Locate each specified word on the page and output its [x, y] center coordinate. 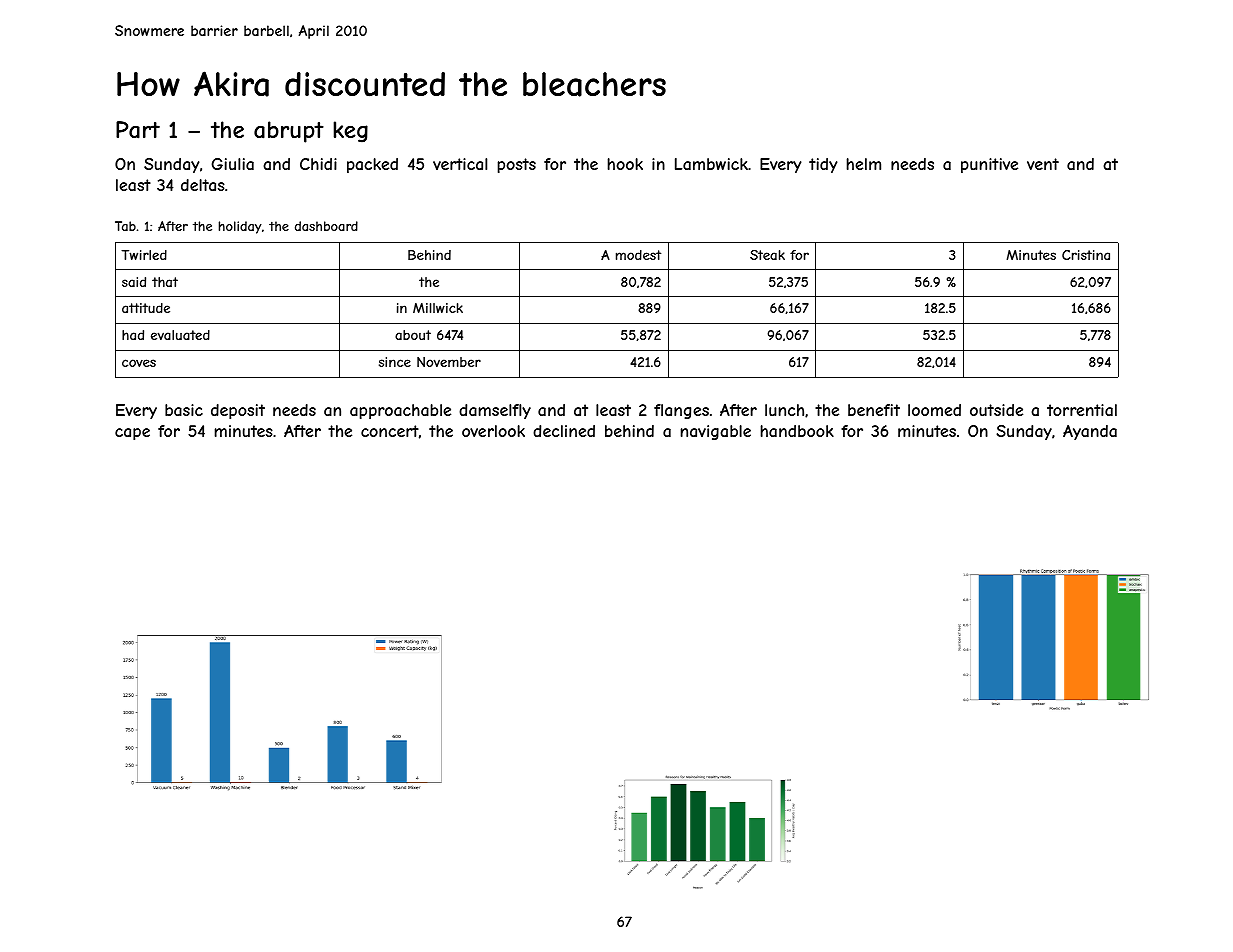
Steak [767, 255]
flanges [681, 411]
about [413, 335]
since [395, 362]
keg [350, 132]
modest [638, 255]
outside [996, 410]
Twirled [144, 255]
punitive [989, 165]
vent [1043, 164]
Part [138, 130]
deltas [203, 185]
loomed [934, 410]
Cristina [1086, 255]
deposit [238, 411]
